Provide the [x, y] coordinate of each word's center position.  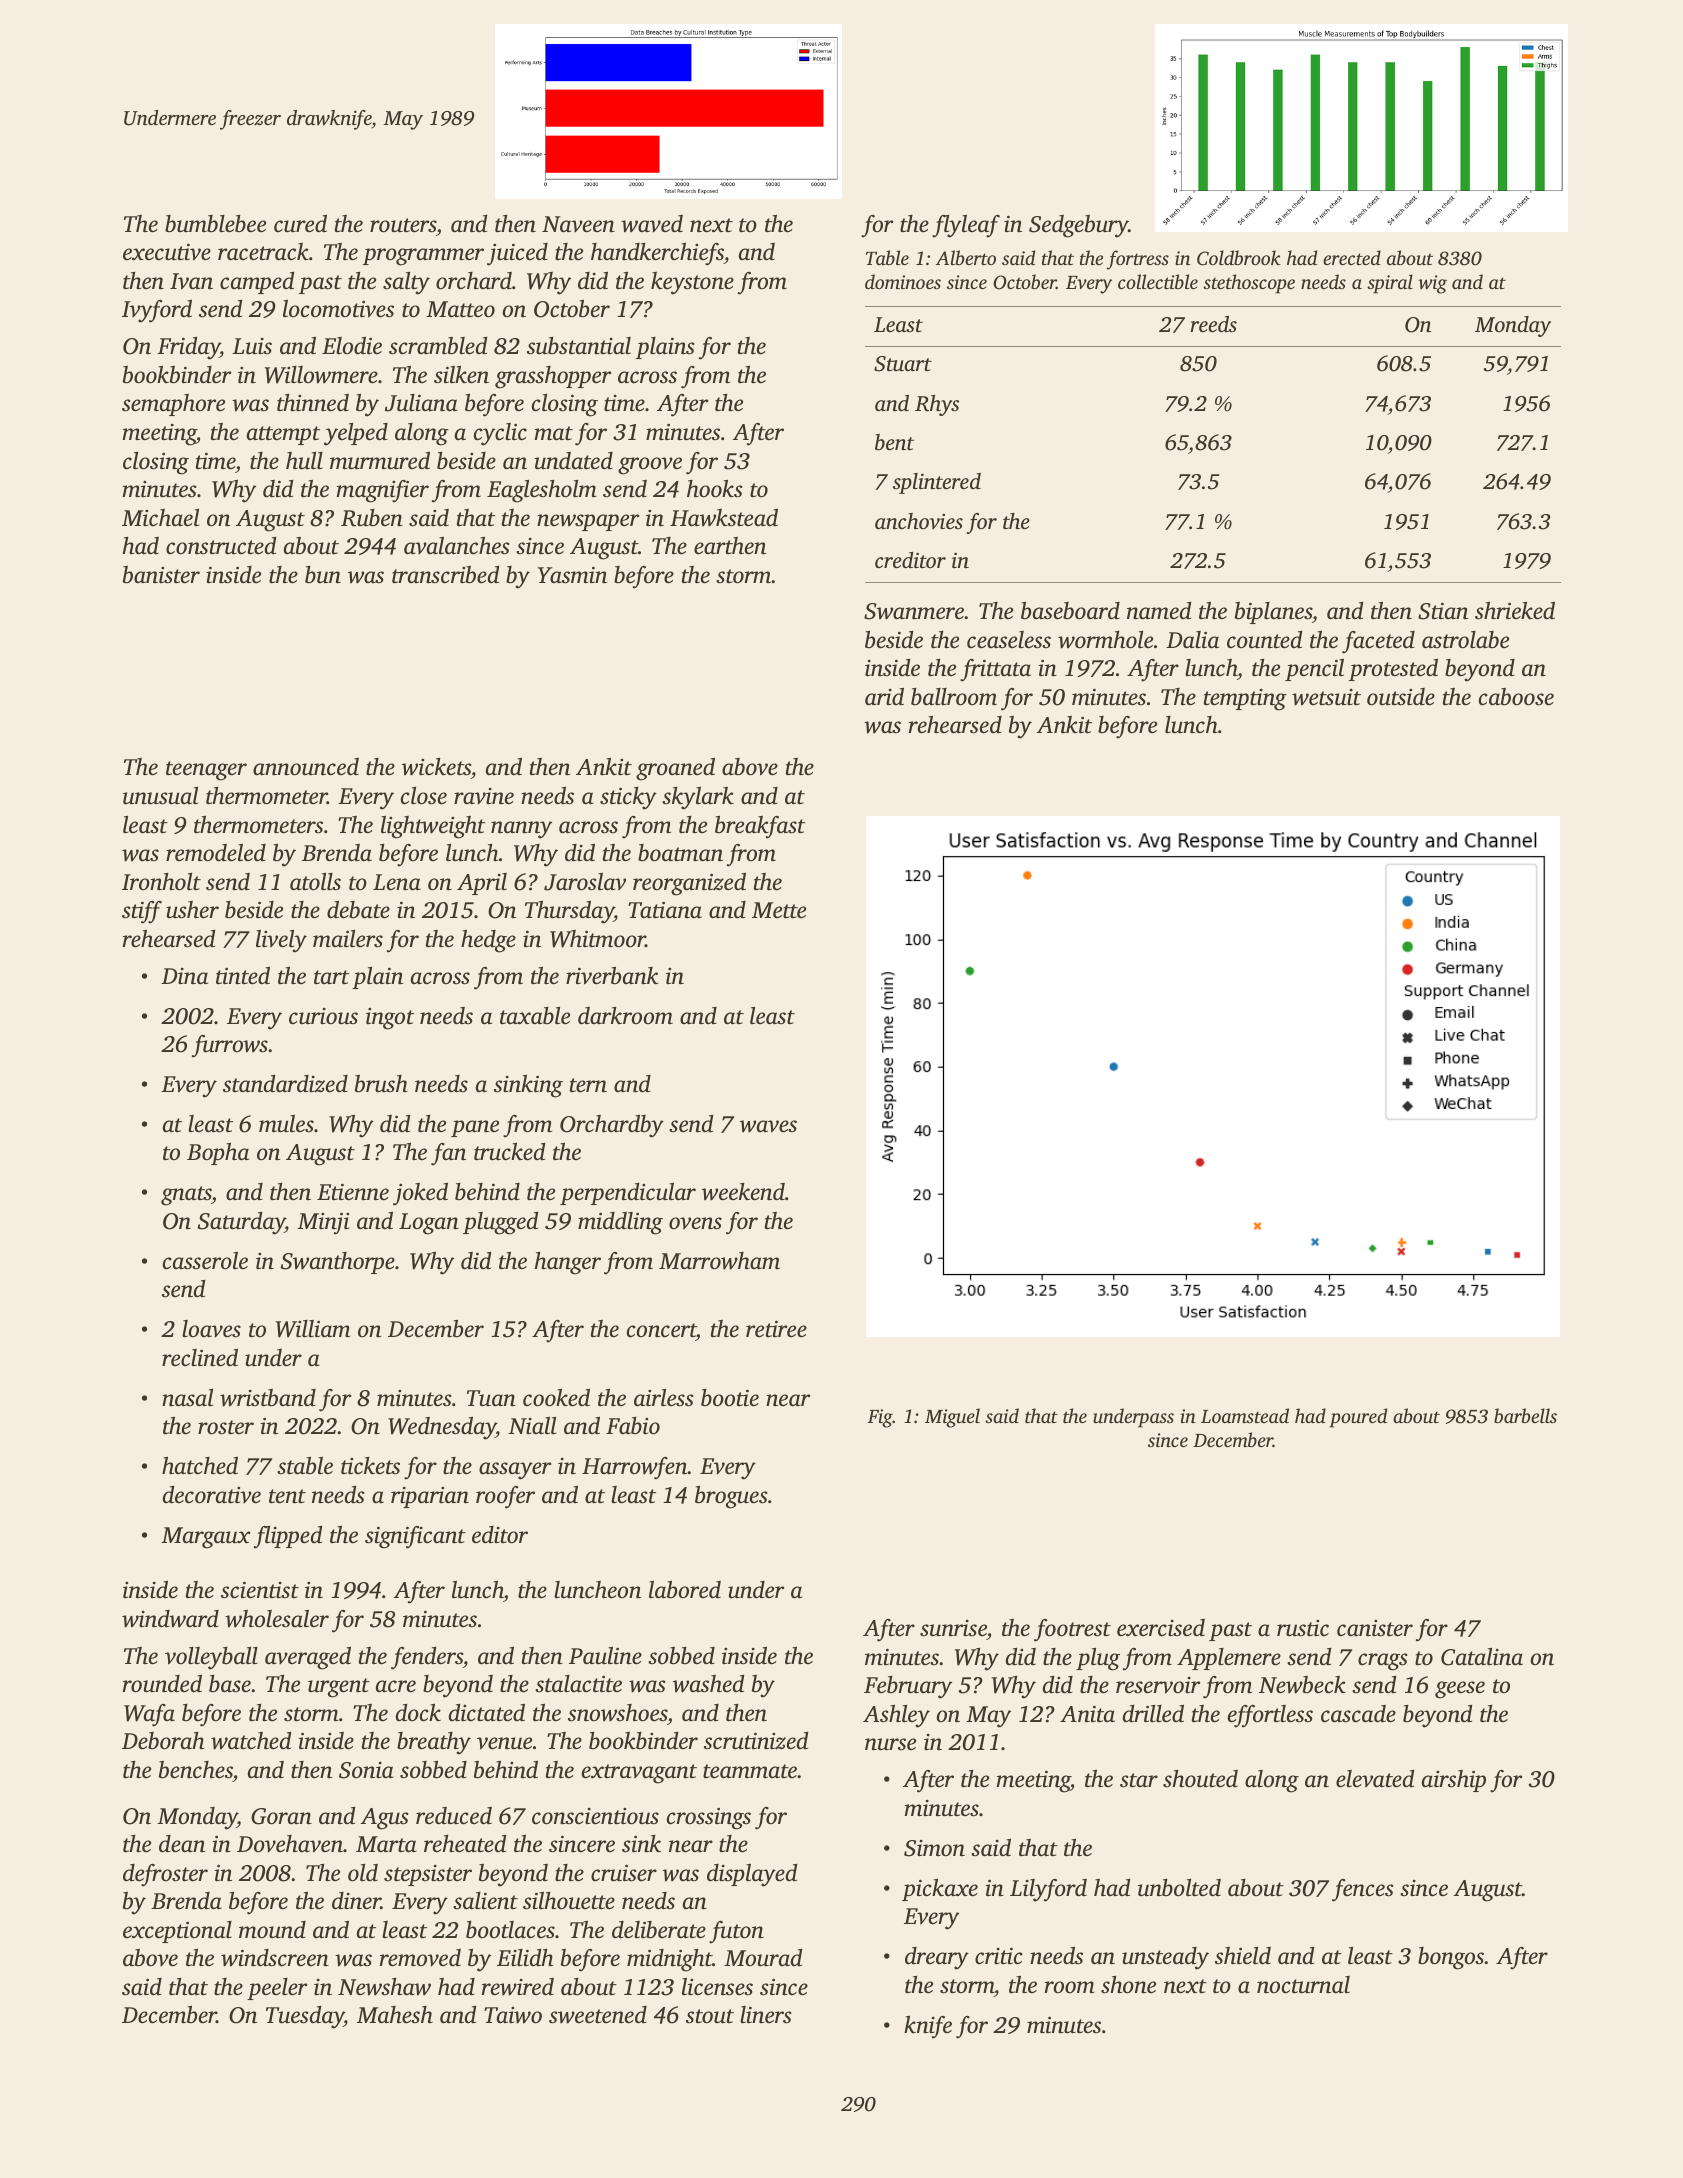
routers [403, 225]
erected [1352, 257]
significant [415, 1537]
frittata [995, 670]
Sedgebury [1078, 226]
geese [1460, 1690]
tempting [1245, 700]
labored [685, 1590]
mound [272, 1930]
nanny [521, 830]
